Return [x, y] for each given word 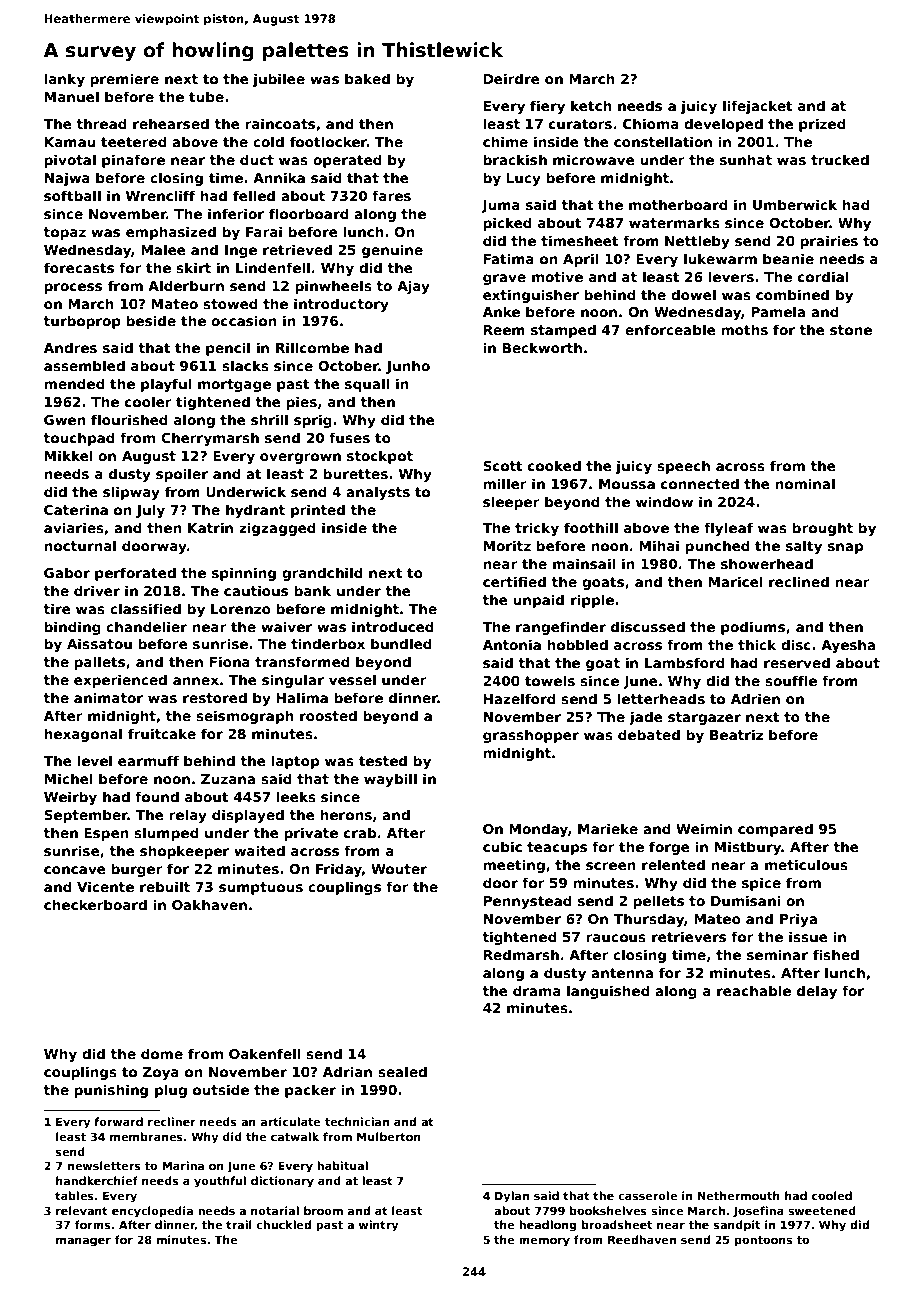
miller [505, 483]
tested [383, 760]
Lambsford [685, 662]
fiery [547, 107]
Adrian [347, 1071]
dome [162, 1053]
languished [608, 992]
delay [817, 992]
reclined [799, 581]
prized [822, 125]
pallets [99, 663]
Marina [183, 1165]
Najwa [67, 179]
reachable [754, 990]
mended [74, 383]
